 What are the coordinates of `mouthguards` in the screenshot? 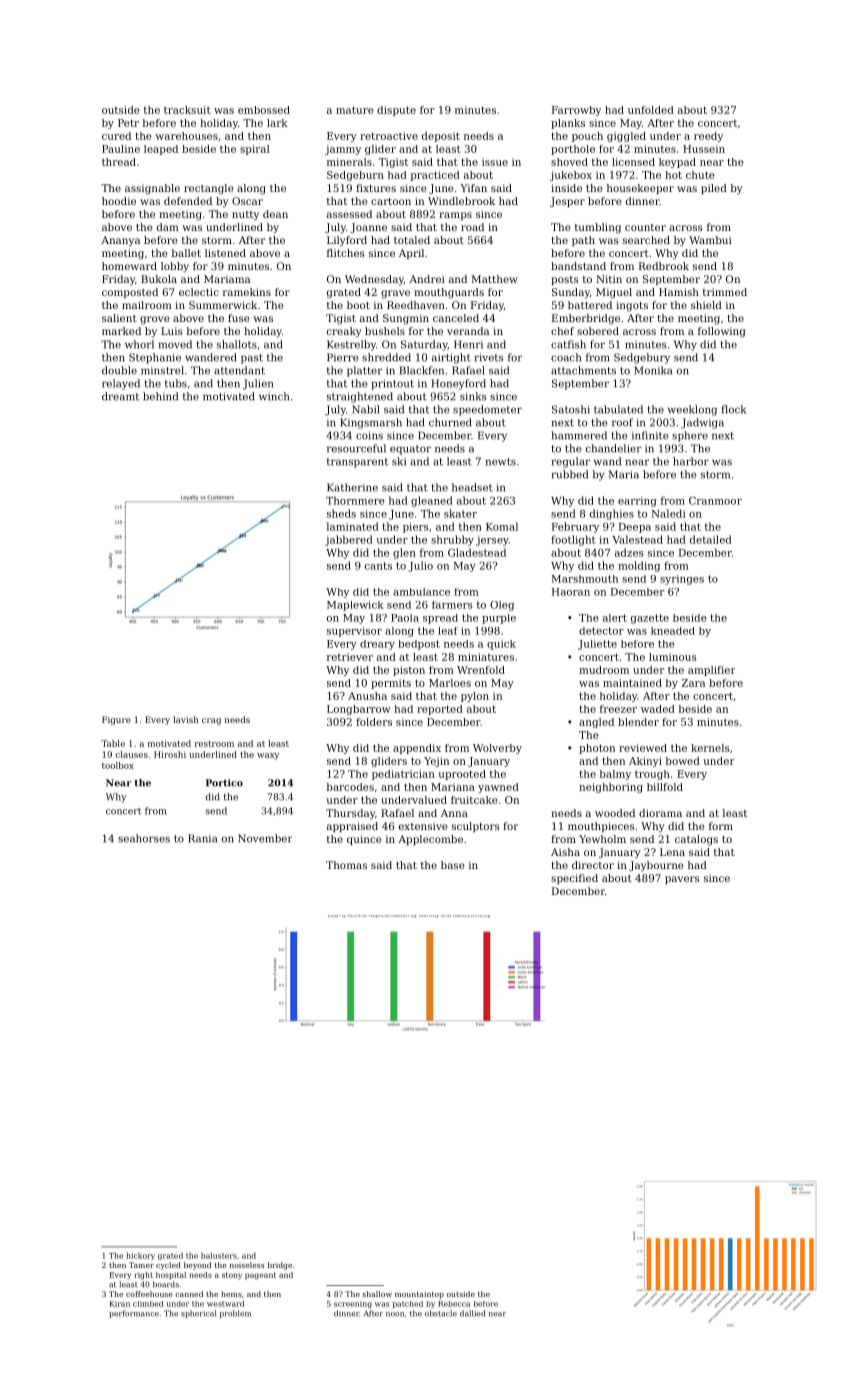 It's located at (449, 293).
